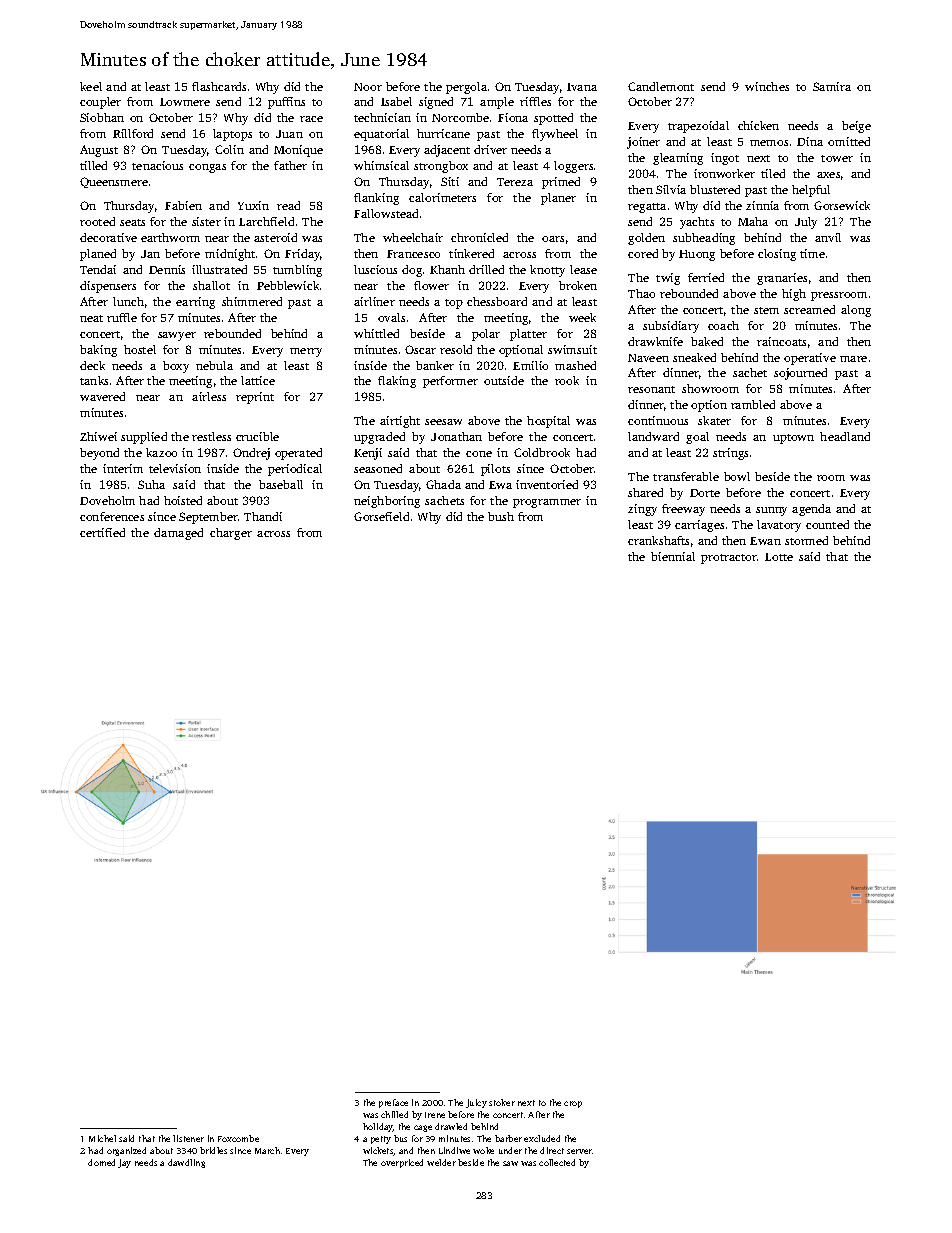 This screenshot has width=952, height=1233. What do you see at coordinates (229, 149) in the screenshot?
I see `Colin` at bounding box center [229, 149].
